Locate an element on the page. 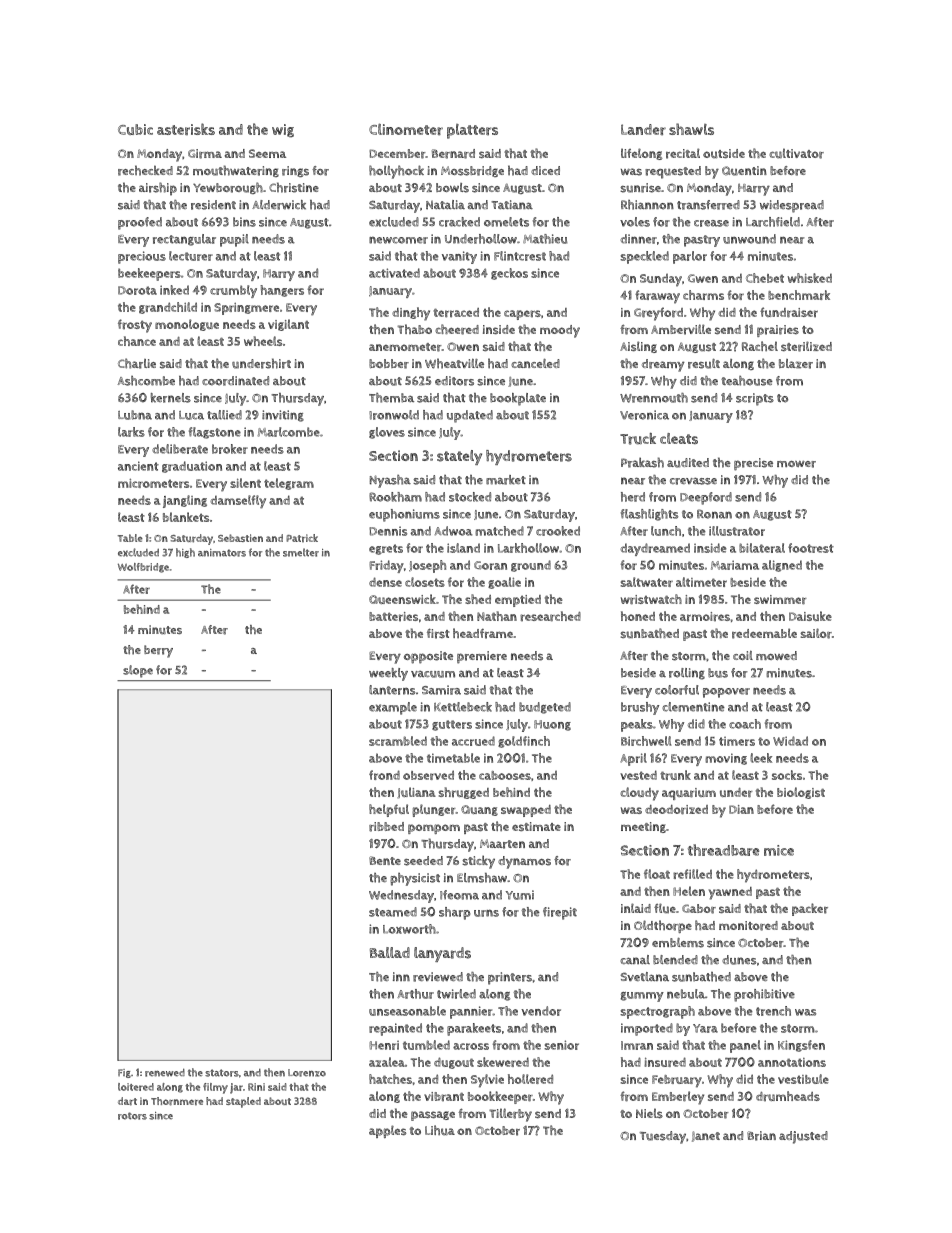  outside is located at coordinates (724, 153).
